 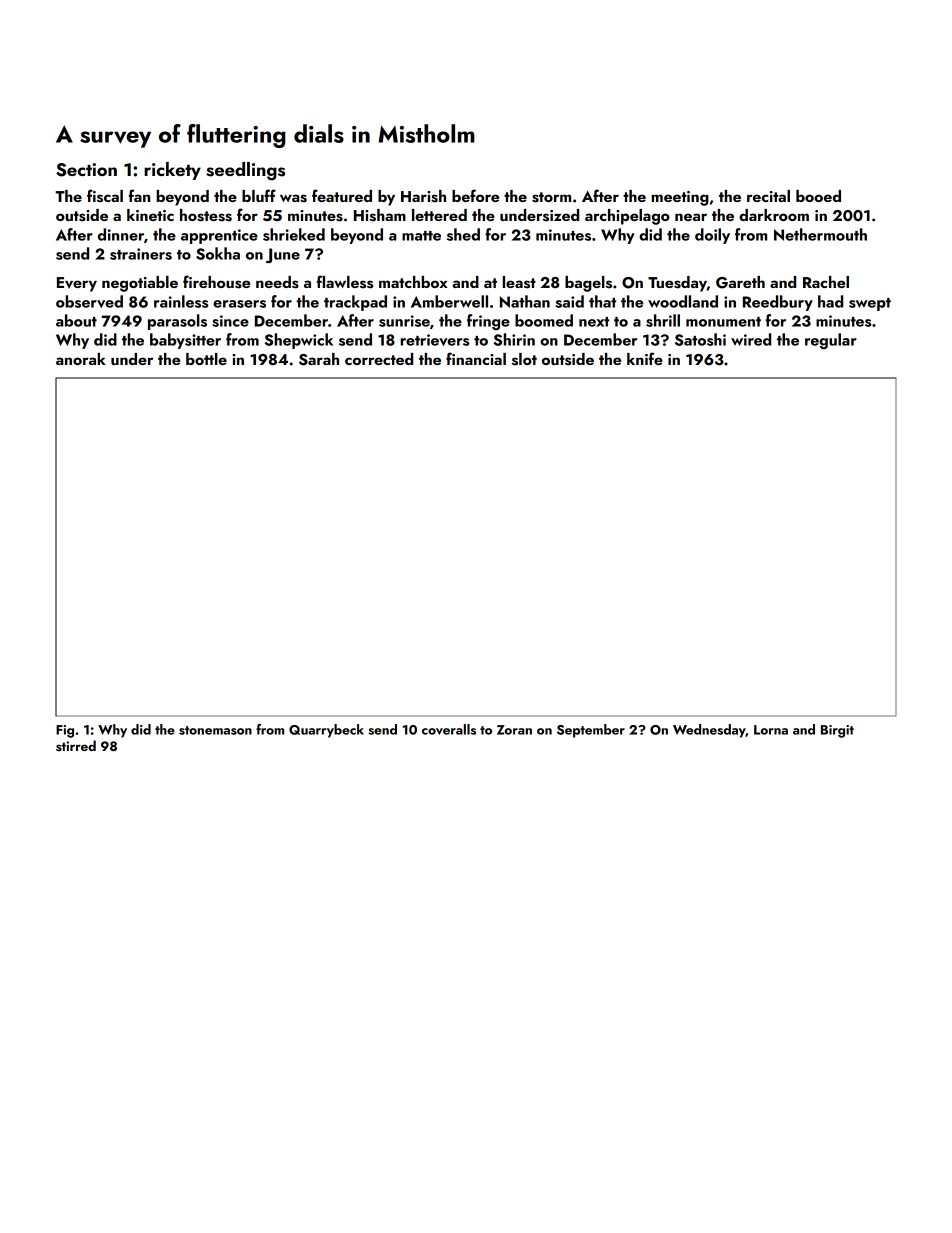 What do you see at coordinates (870, 304) in the screenshot?
I see `swept` at bounding box center [870, 304].
